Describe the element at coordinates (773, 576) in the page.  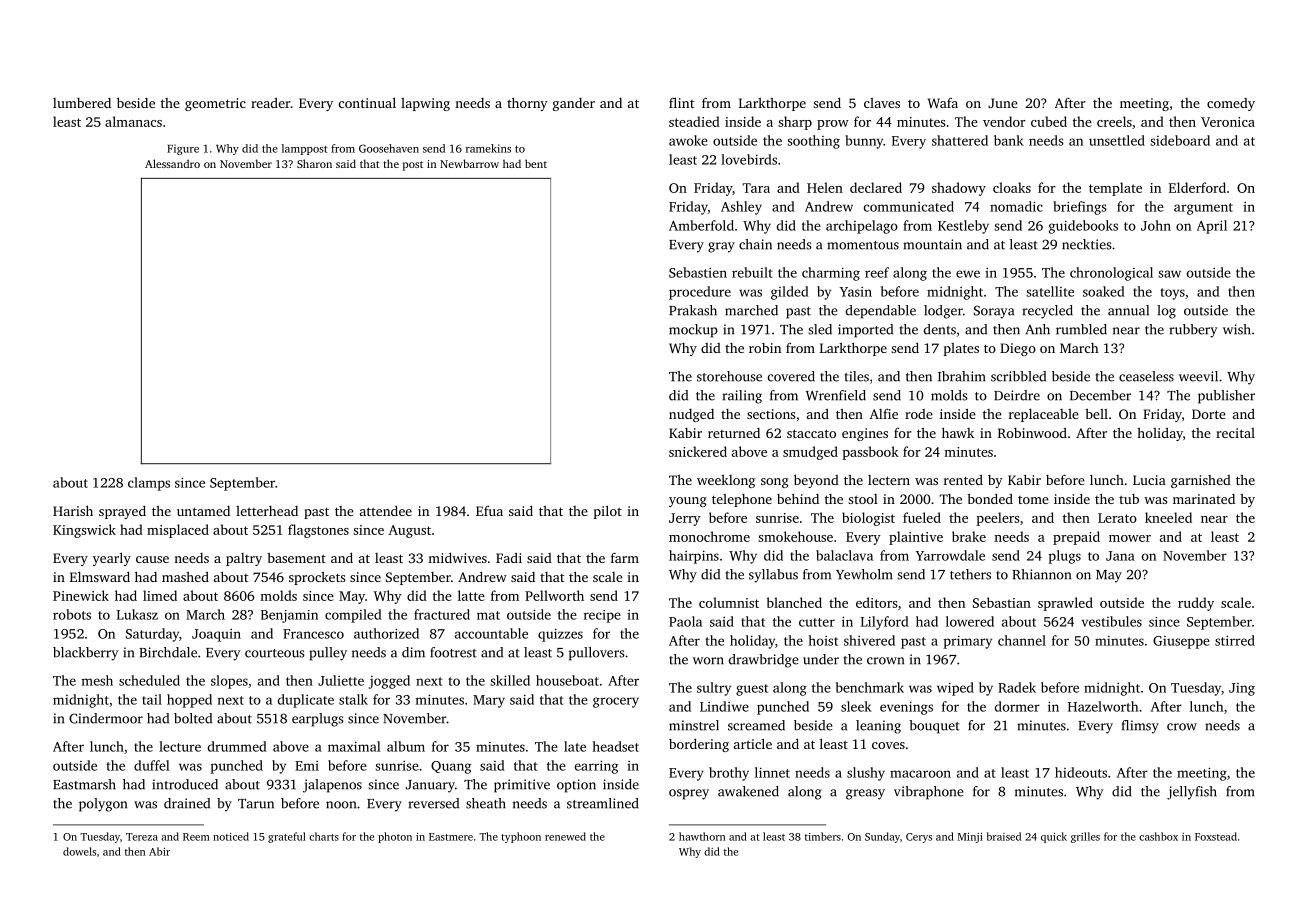
I see `syllabus` at that location.
